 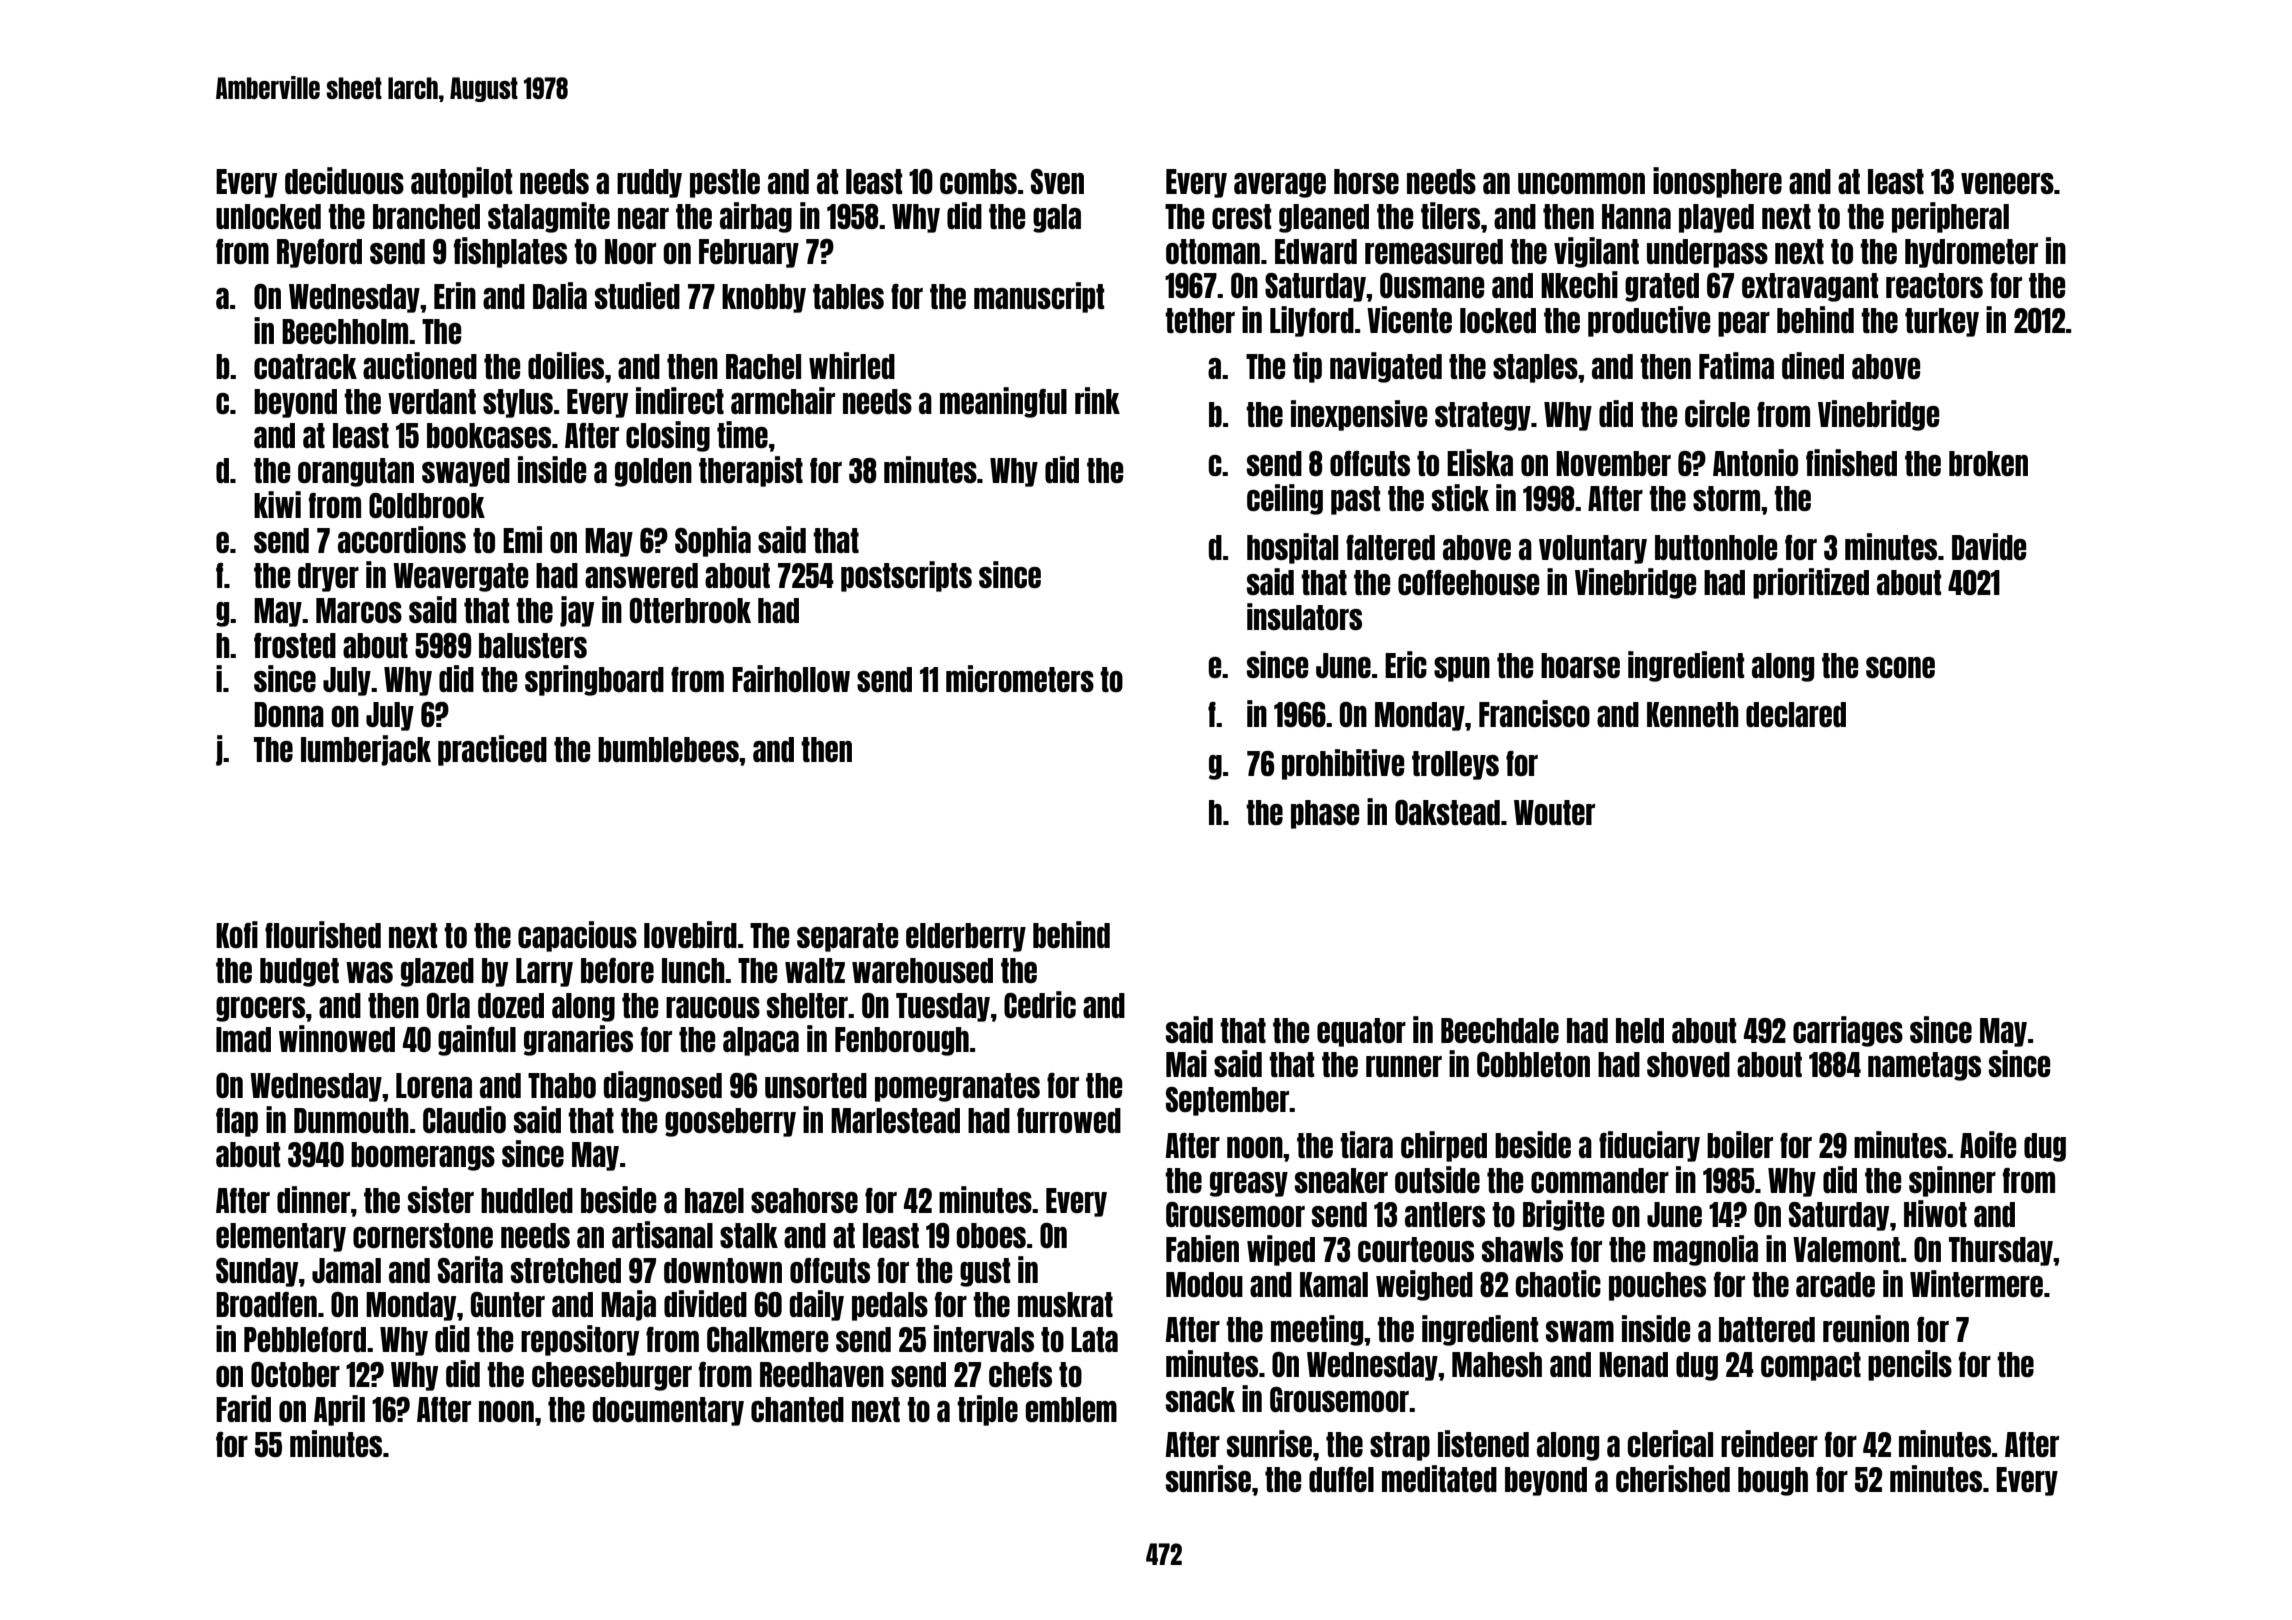 I want to click on Davide, so click(x=1989, y=546).
